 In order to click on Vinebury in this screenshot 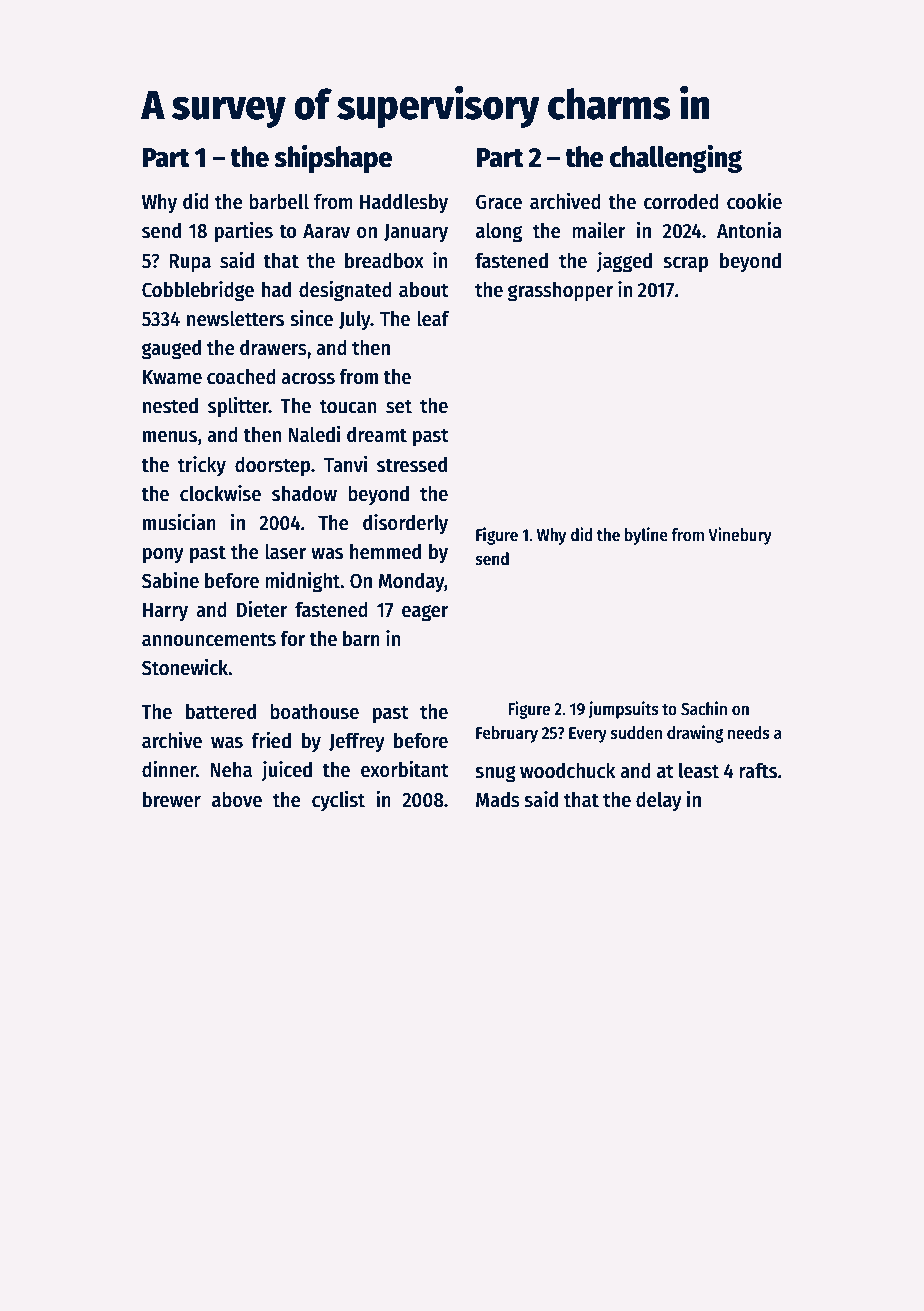, I will do `click(740, 536)`.
